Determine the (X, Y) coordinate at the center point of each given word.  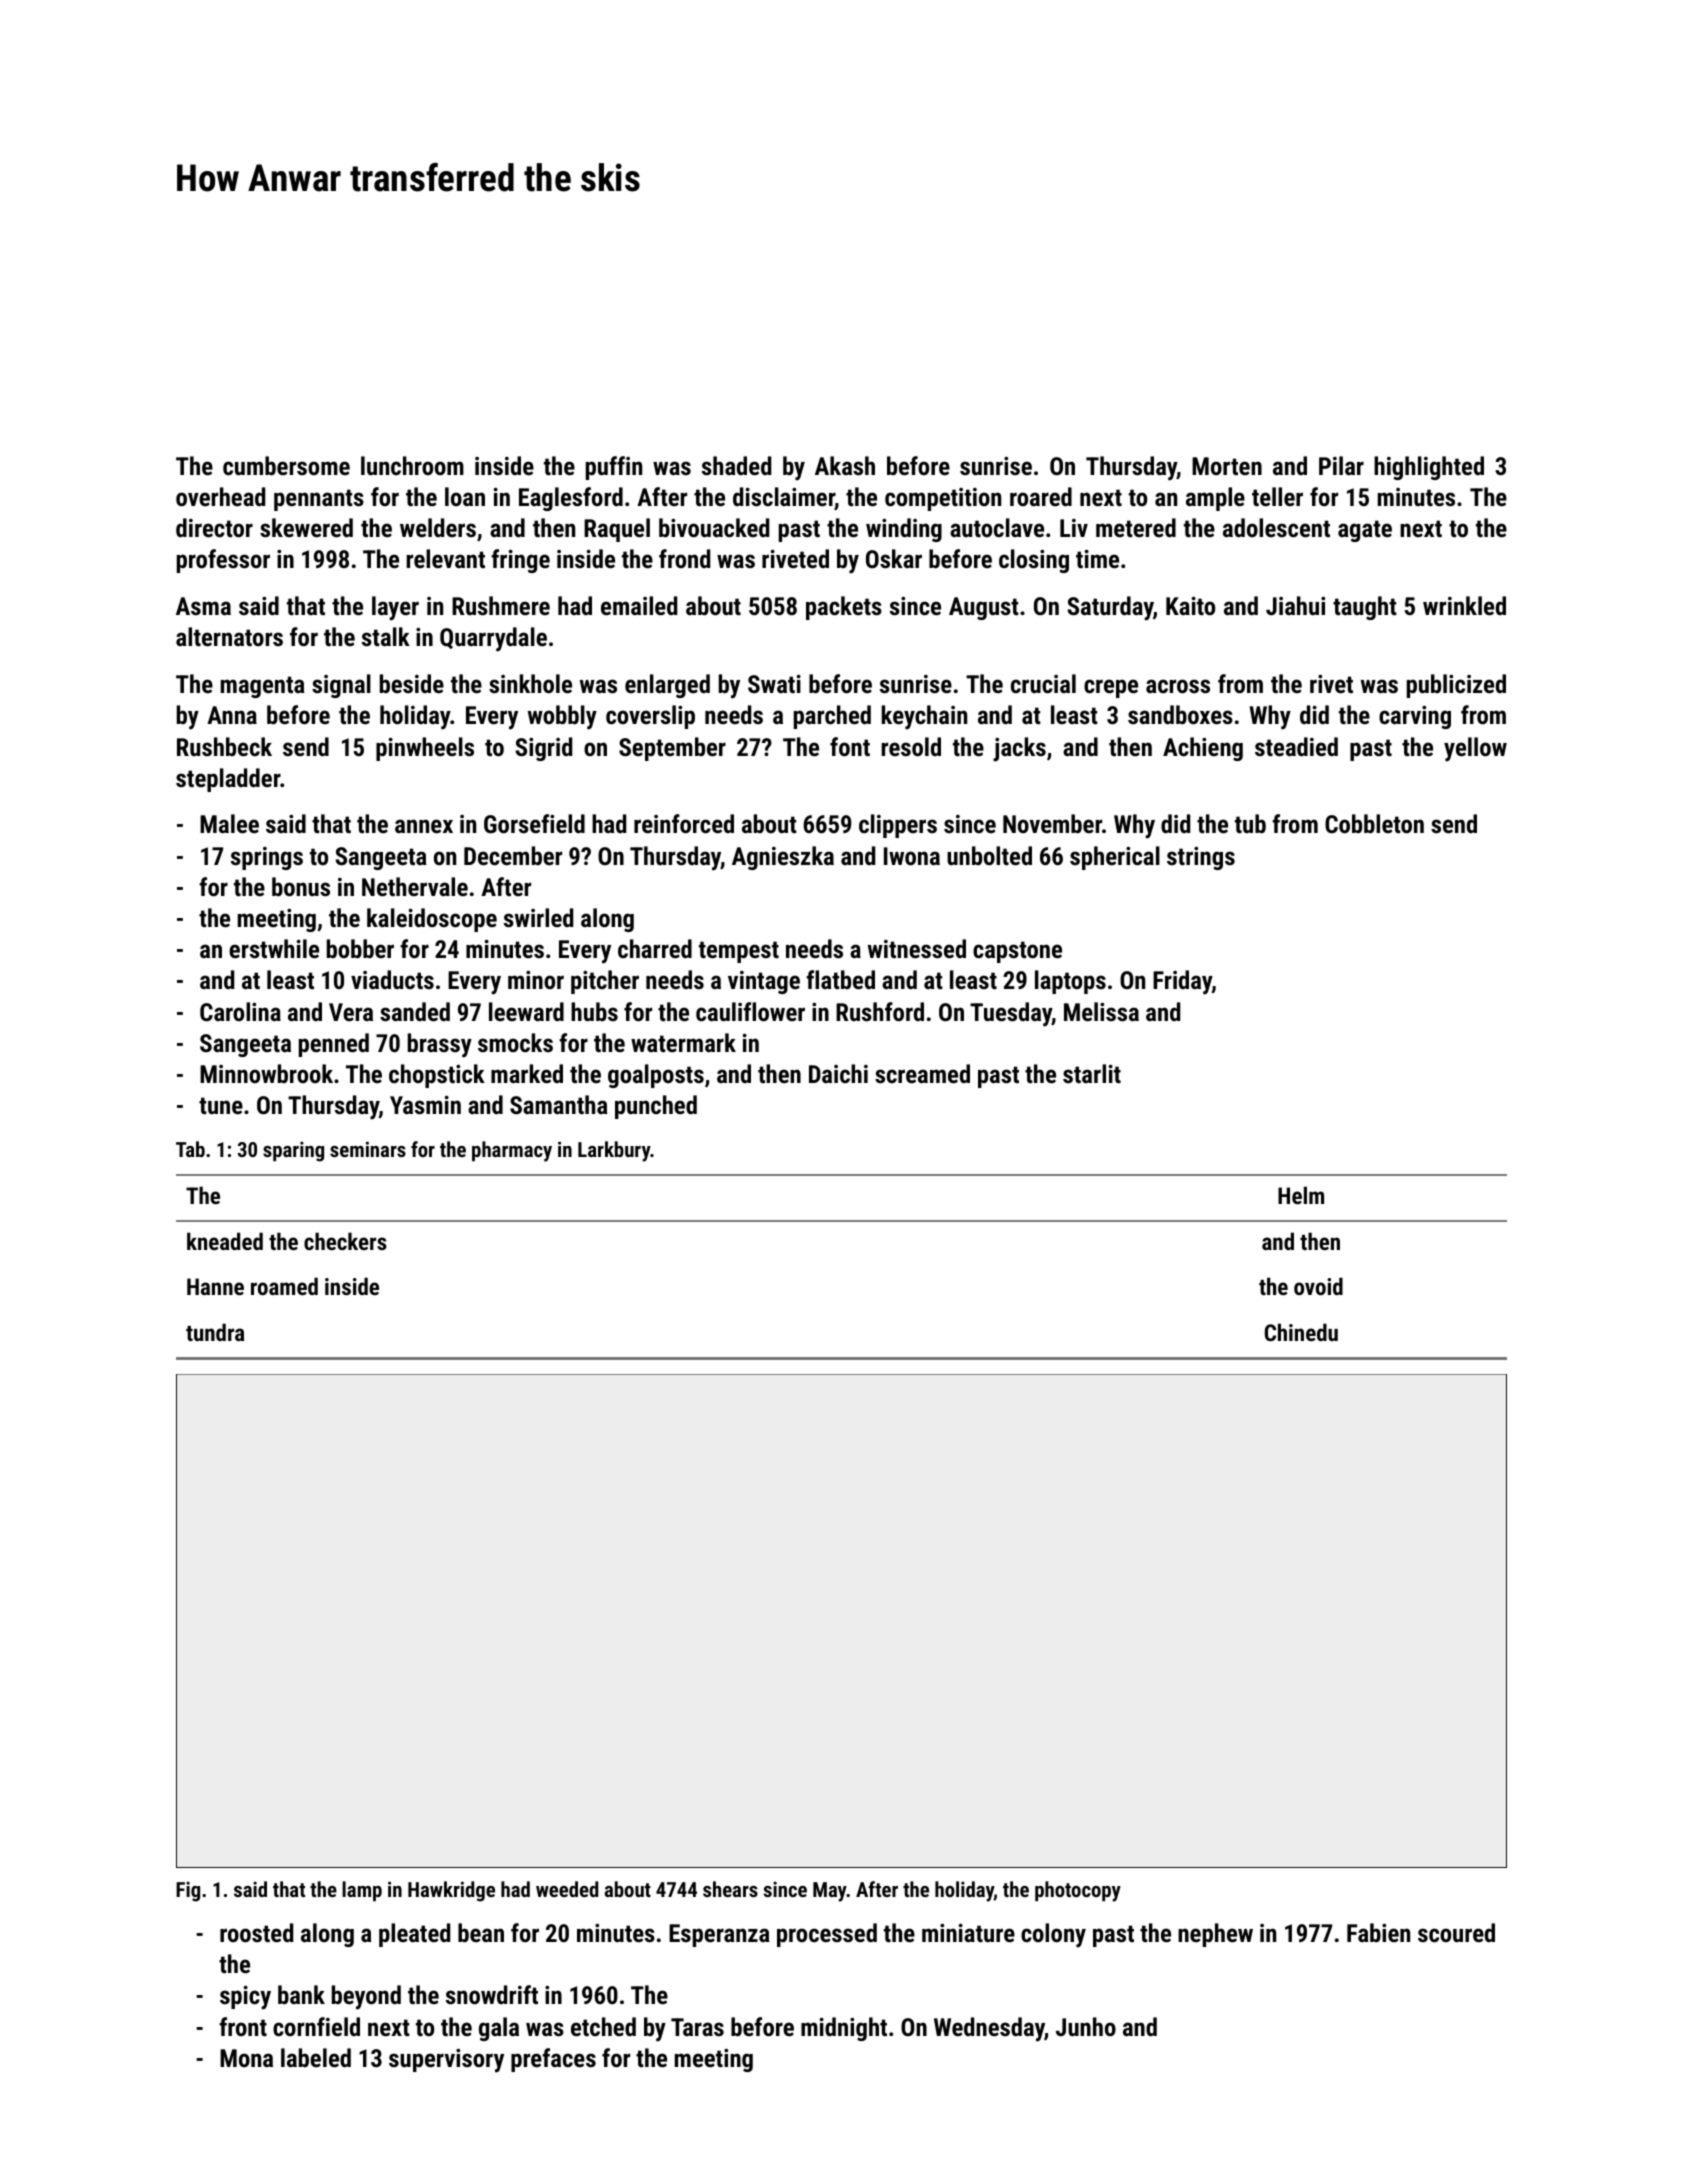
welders (438, 527)
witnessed (917, 948)
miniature (968, 1933)
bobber (360, 948)
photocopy (1078, 1891)
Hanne (215, 1286)
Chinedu (1301, 1332)
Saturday (1110, 608)
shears (730, 1889)
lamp (362, 1891)
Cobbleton (1374, 823)
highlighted (1429, 468)
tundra (215, 1332)
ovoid (1318, 1286)
